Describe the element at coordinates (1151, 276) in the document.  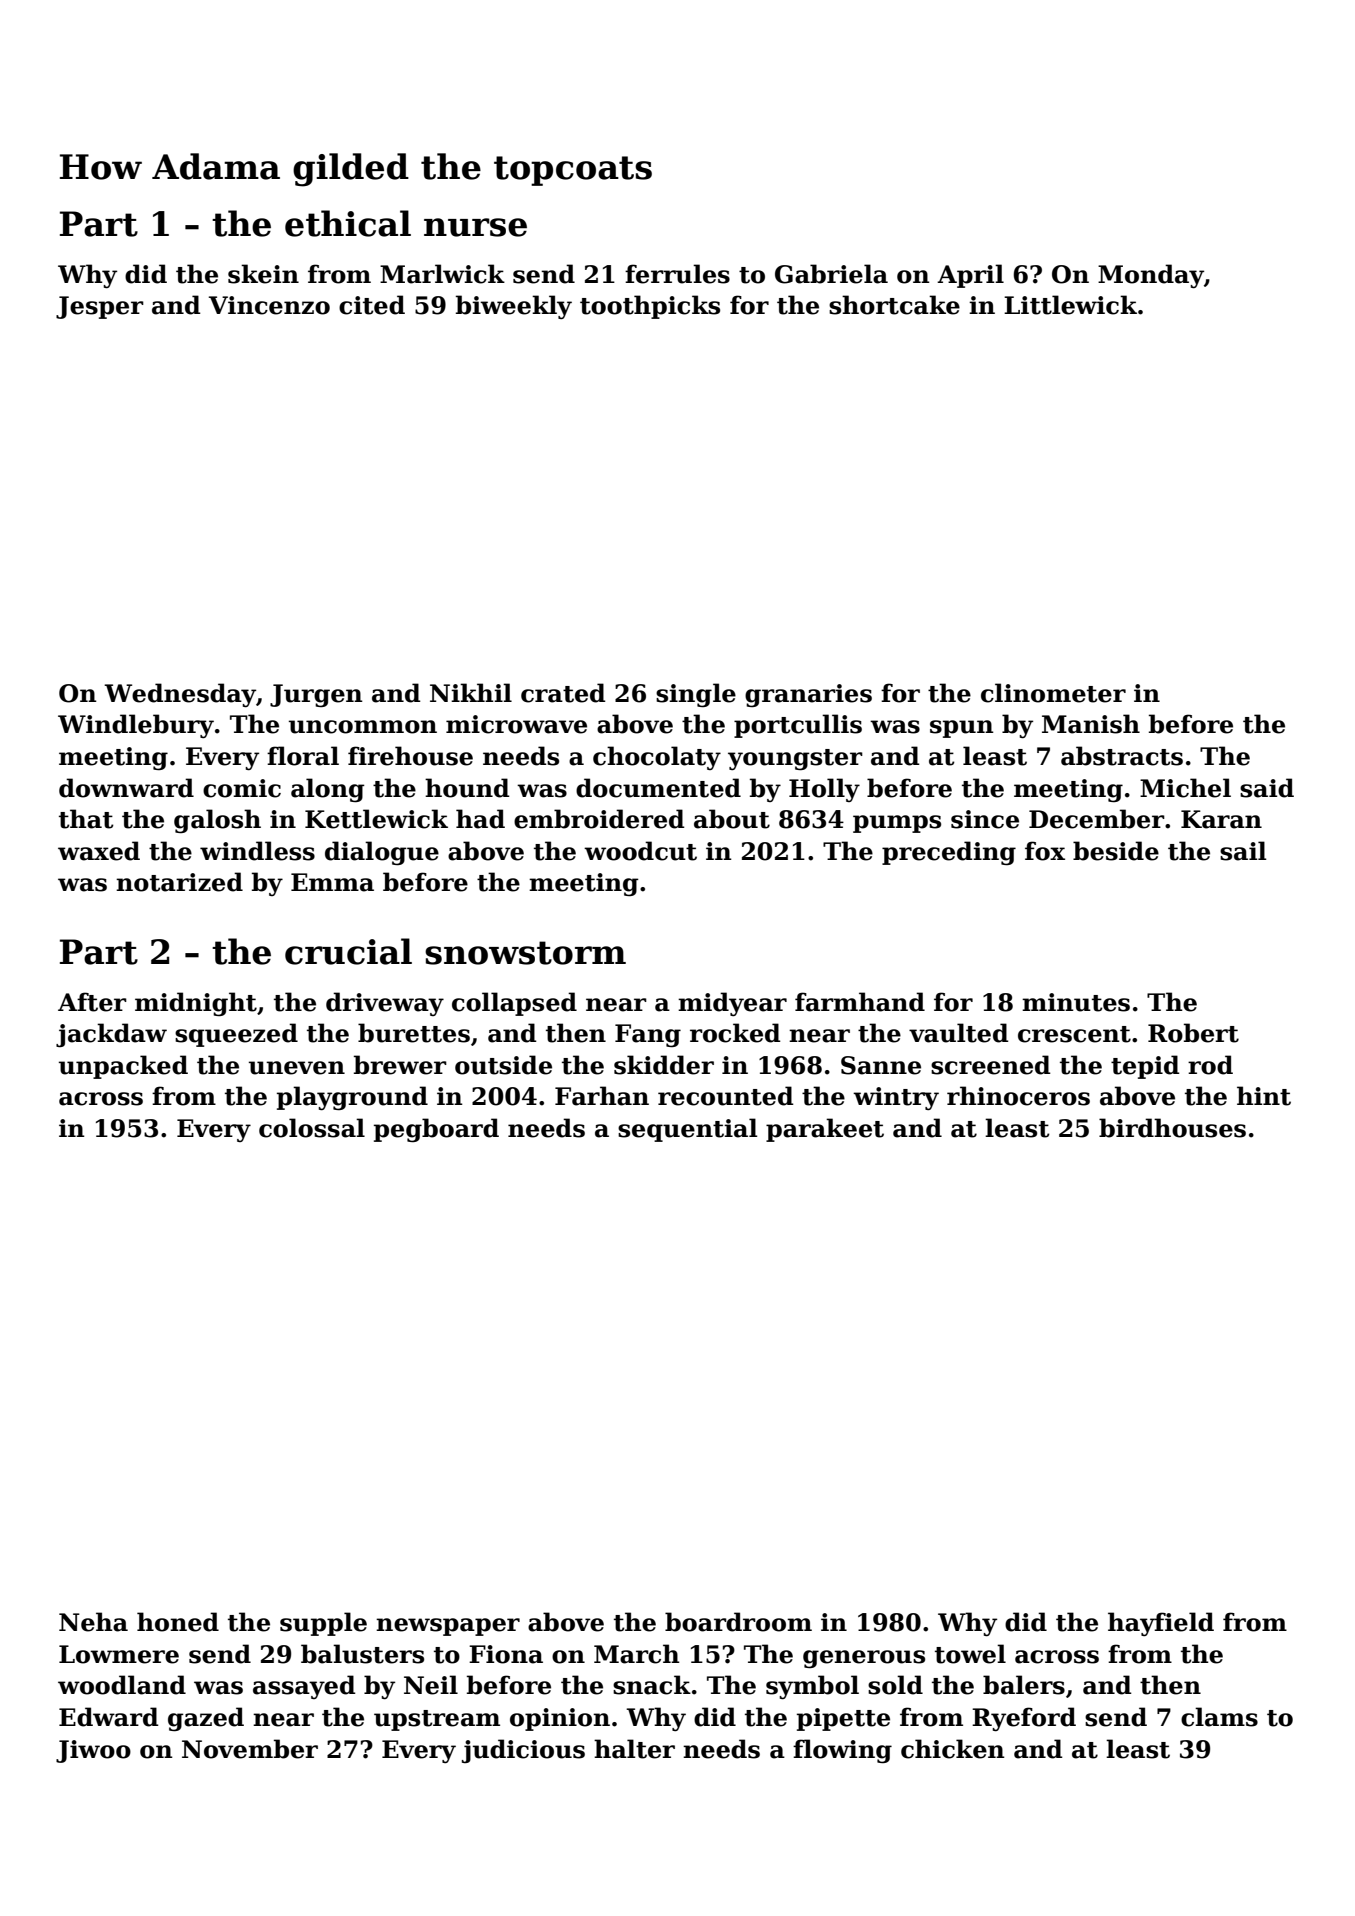
I see `Monday` at that location.
